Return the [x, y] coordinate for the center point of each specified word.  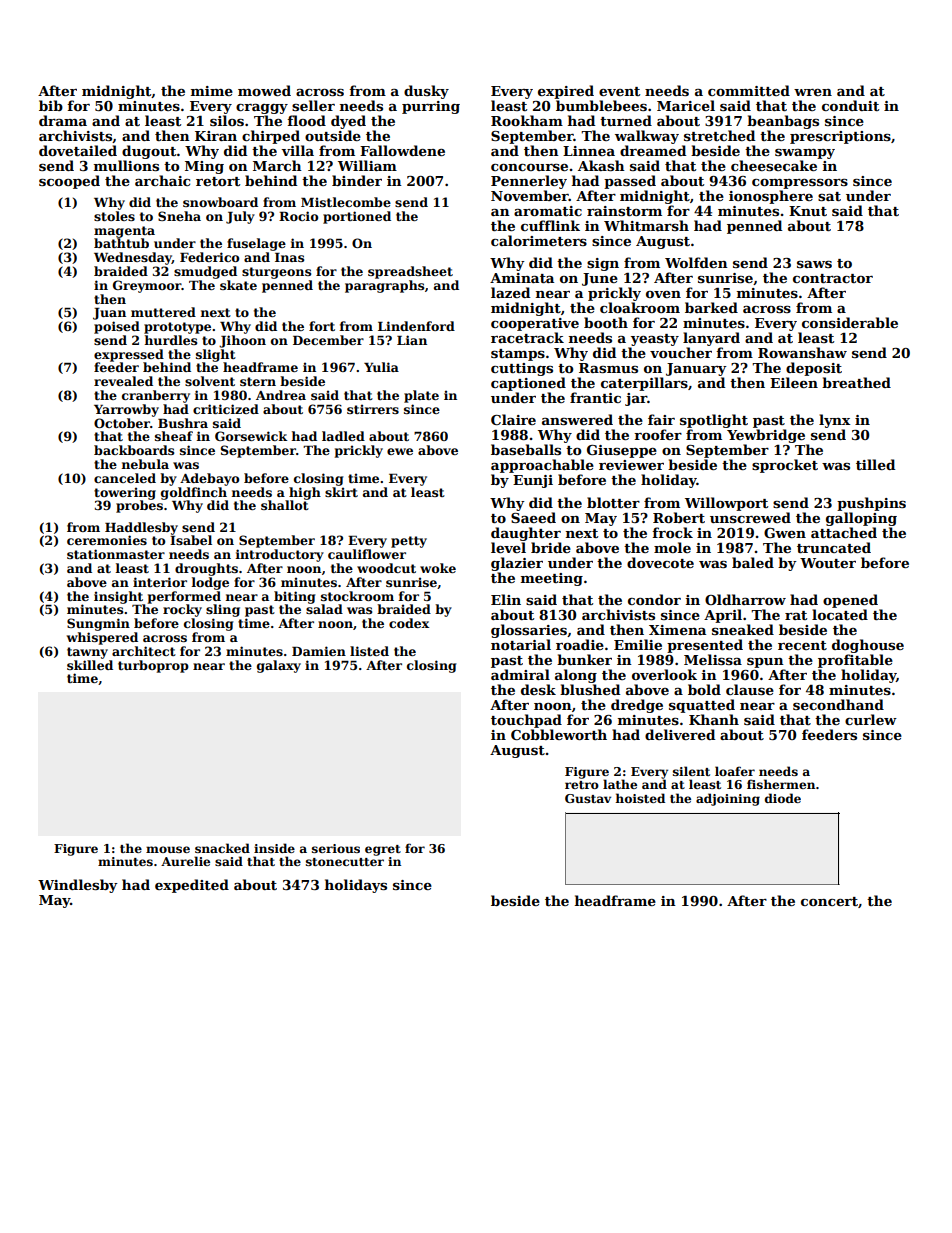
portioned [357, 217]
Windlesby [78, 886]
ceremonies [107, 540]
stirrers [373, 409]
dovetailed [78, 150]
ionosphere [771, 197]
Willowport [726, 504]
